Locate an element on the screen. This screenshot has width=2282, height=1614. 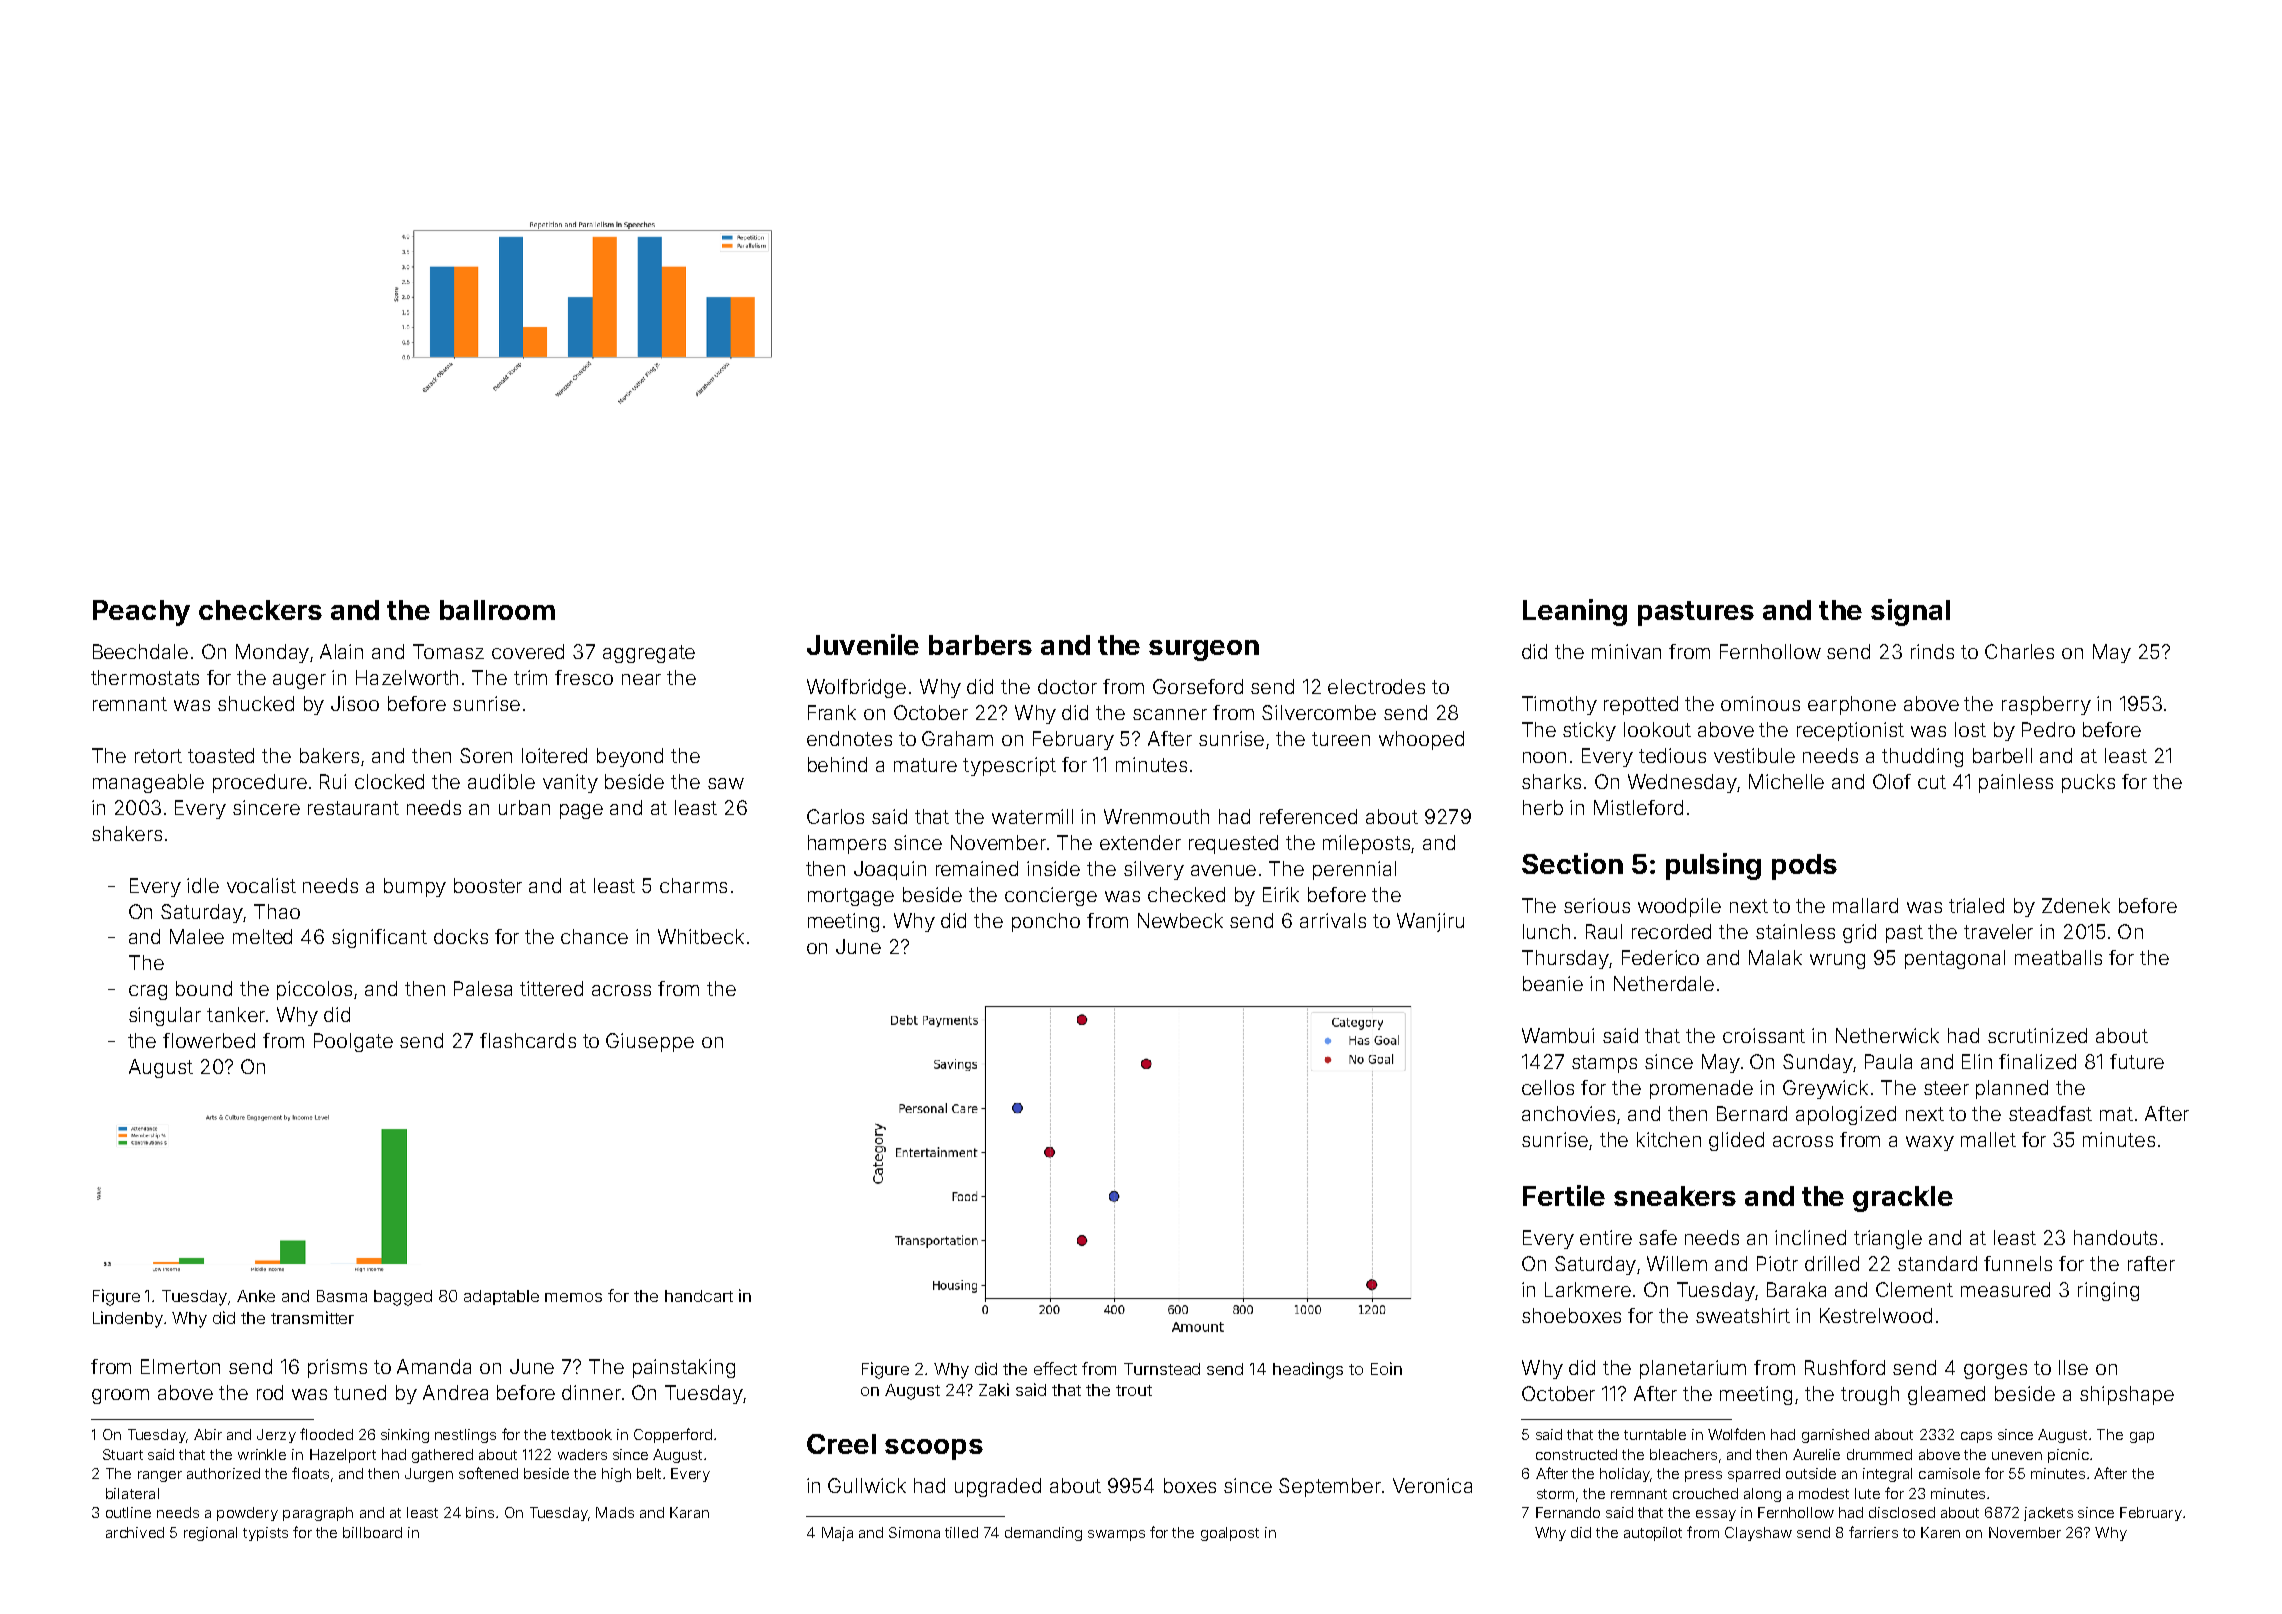
Amanda is located at coordinates (434, 1366).
